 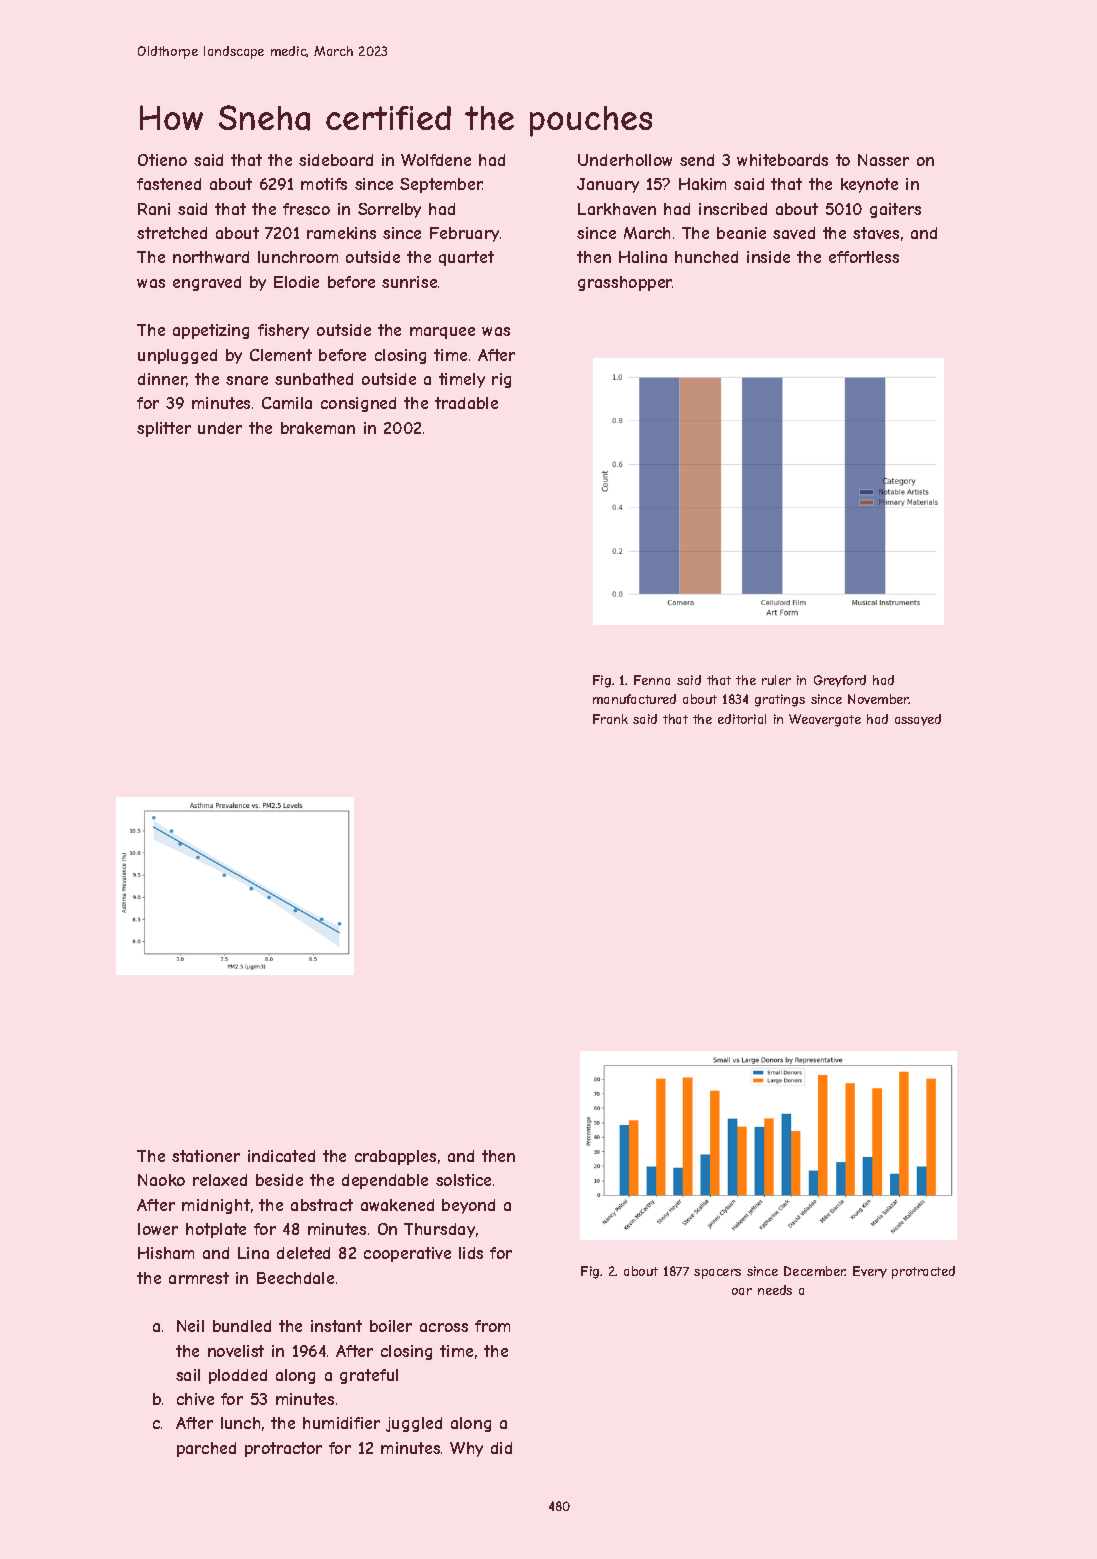 I want to click on Wolfdene, so click(x=436, y=160).
